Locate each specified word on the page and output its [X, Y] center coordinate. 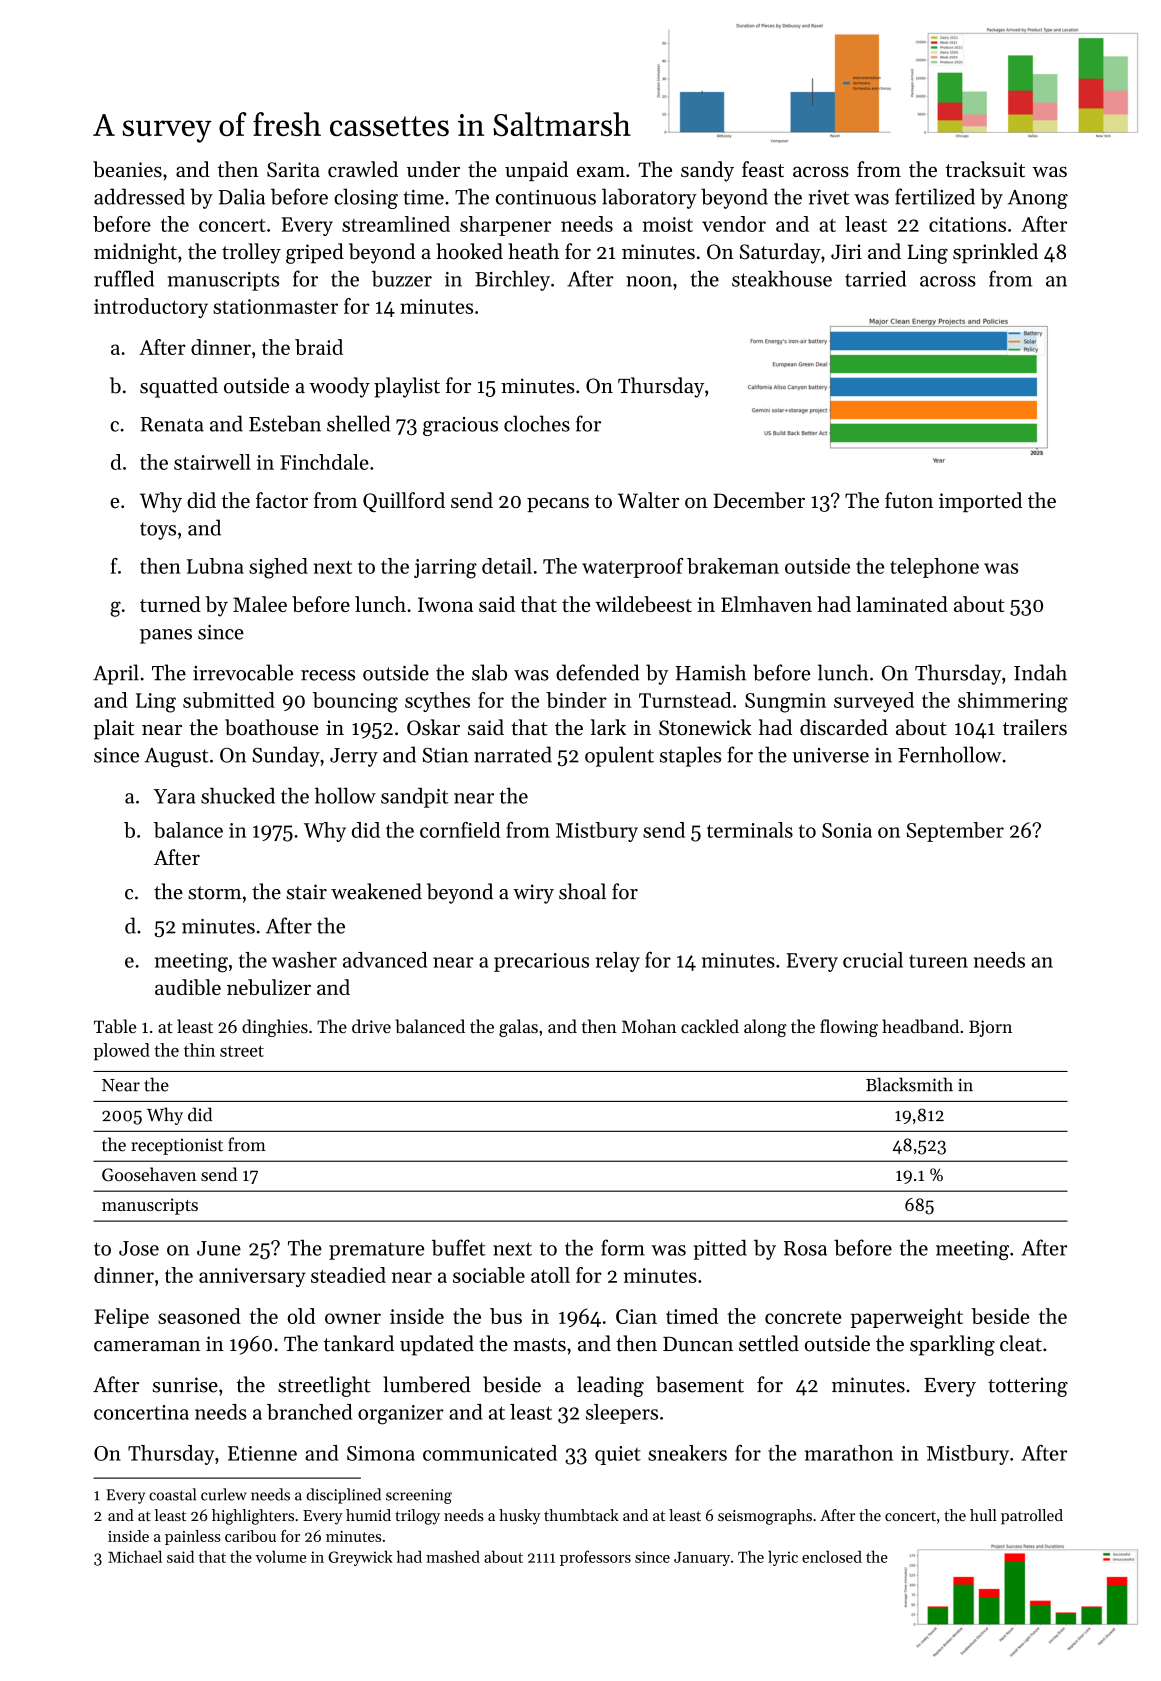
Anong [1038, 199]
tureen [938, 961]
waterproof [632, 568]
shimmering [1013, 702]
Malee [260, 604]
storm [214, 893]
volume [280, 1557]
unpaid [536, 171]
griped [315, 253]
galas [518, 1028]
